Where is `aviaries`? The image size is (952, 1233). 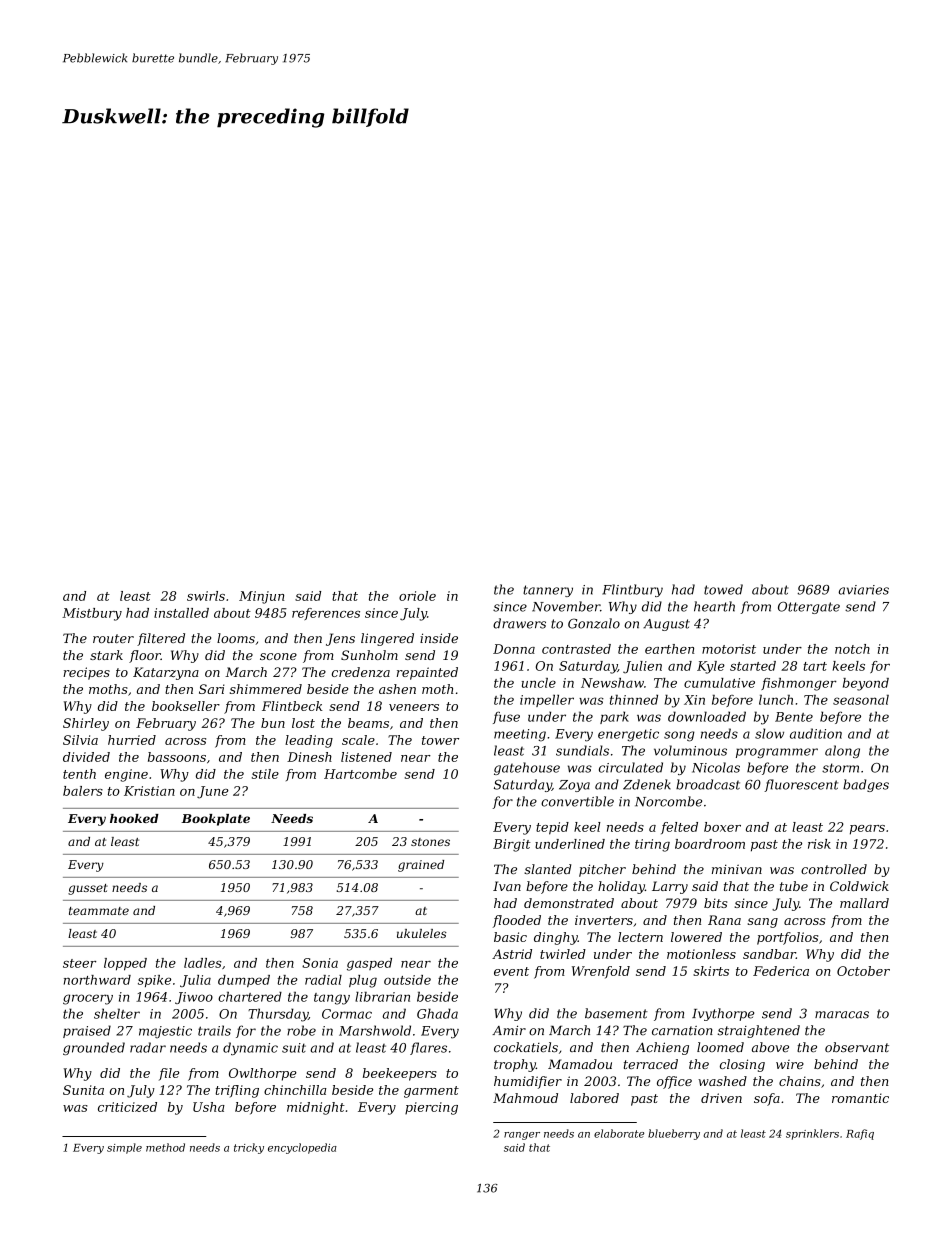
aviaries is located at coordinates (863, 590).
